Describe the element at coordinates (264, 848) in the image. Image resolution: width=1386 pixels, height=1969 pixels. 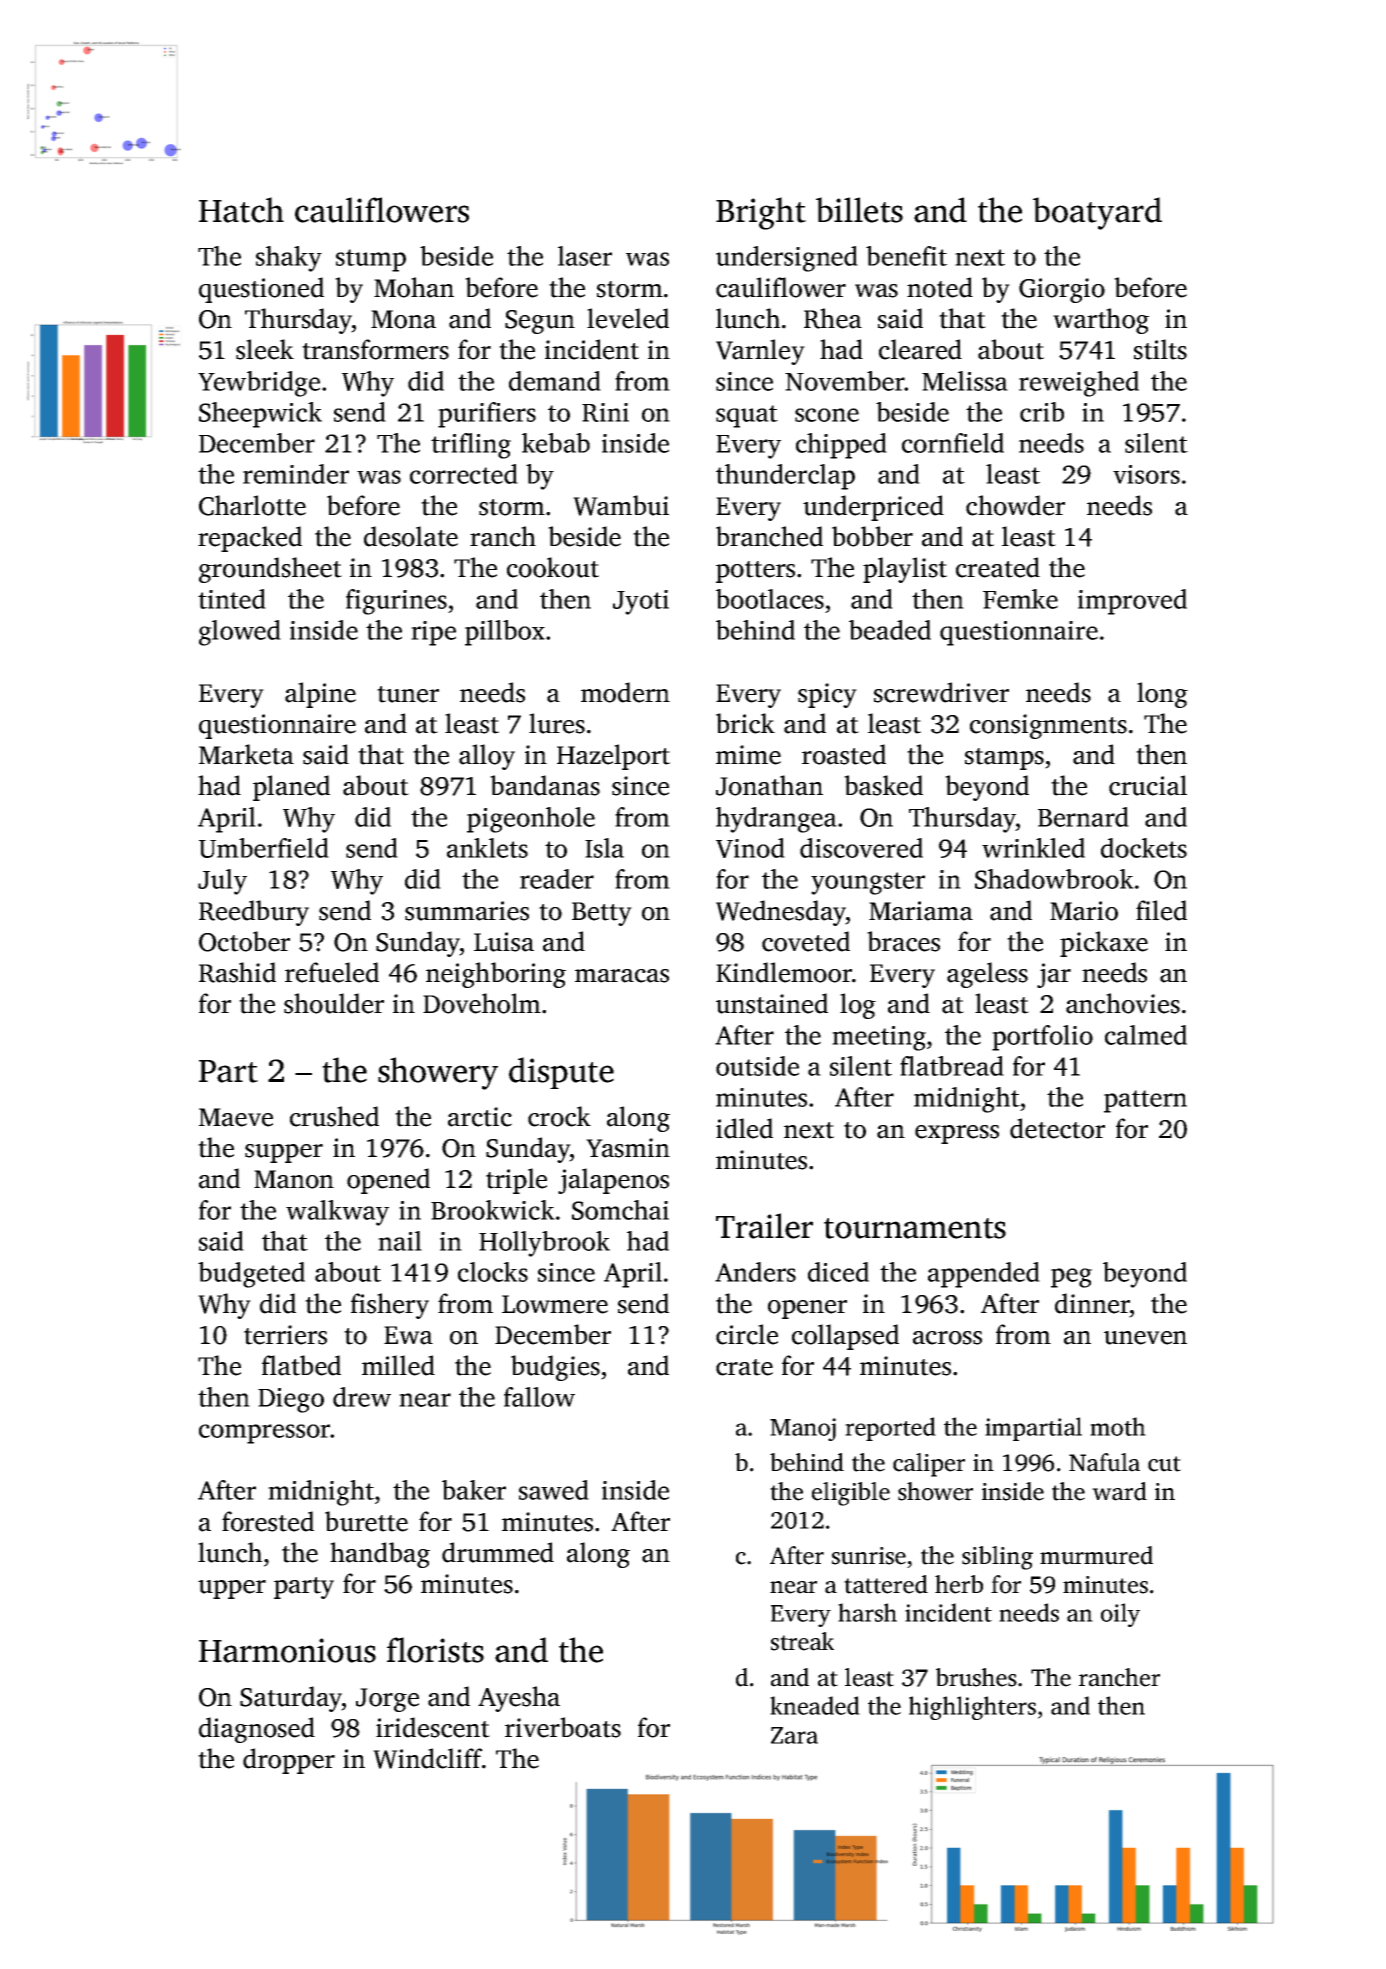
I see `Umberfield` at that location.
